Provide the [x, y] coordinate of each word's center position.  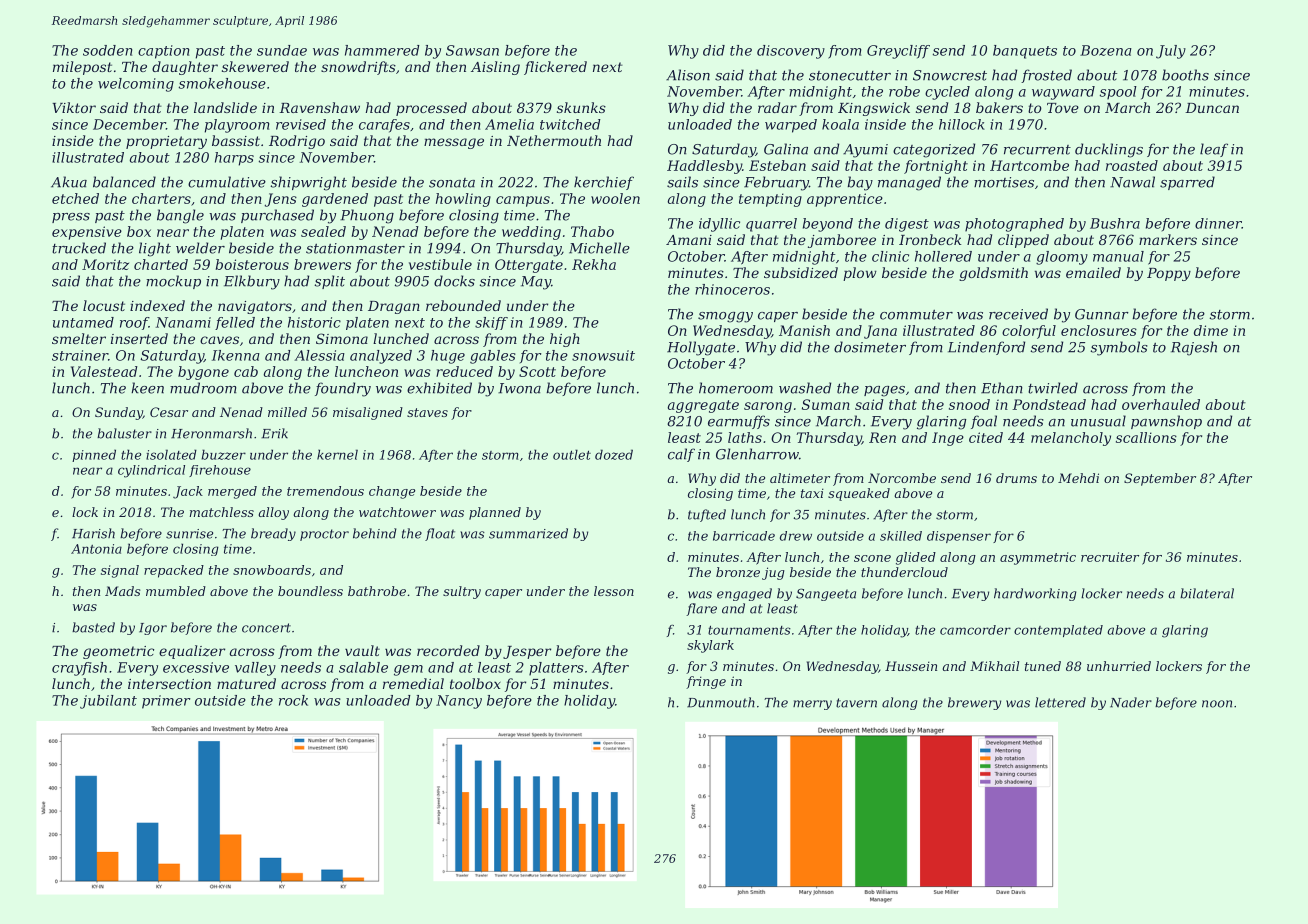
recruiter [1110, 557]
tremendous [325, 491]
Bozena [1106, 50]
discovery [791, 52]
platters [556, 669]
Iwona [519, 388]
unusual [1098, 421]
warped [791, 126]
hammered [382, 50]
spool [1118, 93]
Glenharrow [757, 454]
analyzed [381, 357]
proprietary [166, 142]
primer [166, 702]
